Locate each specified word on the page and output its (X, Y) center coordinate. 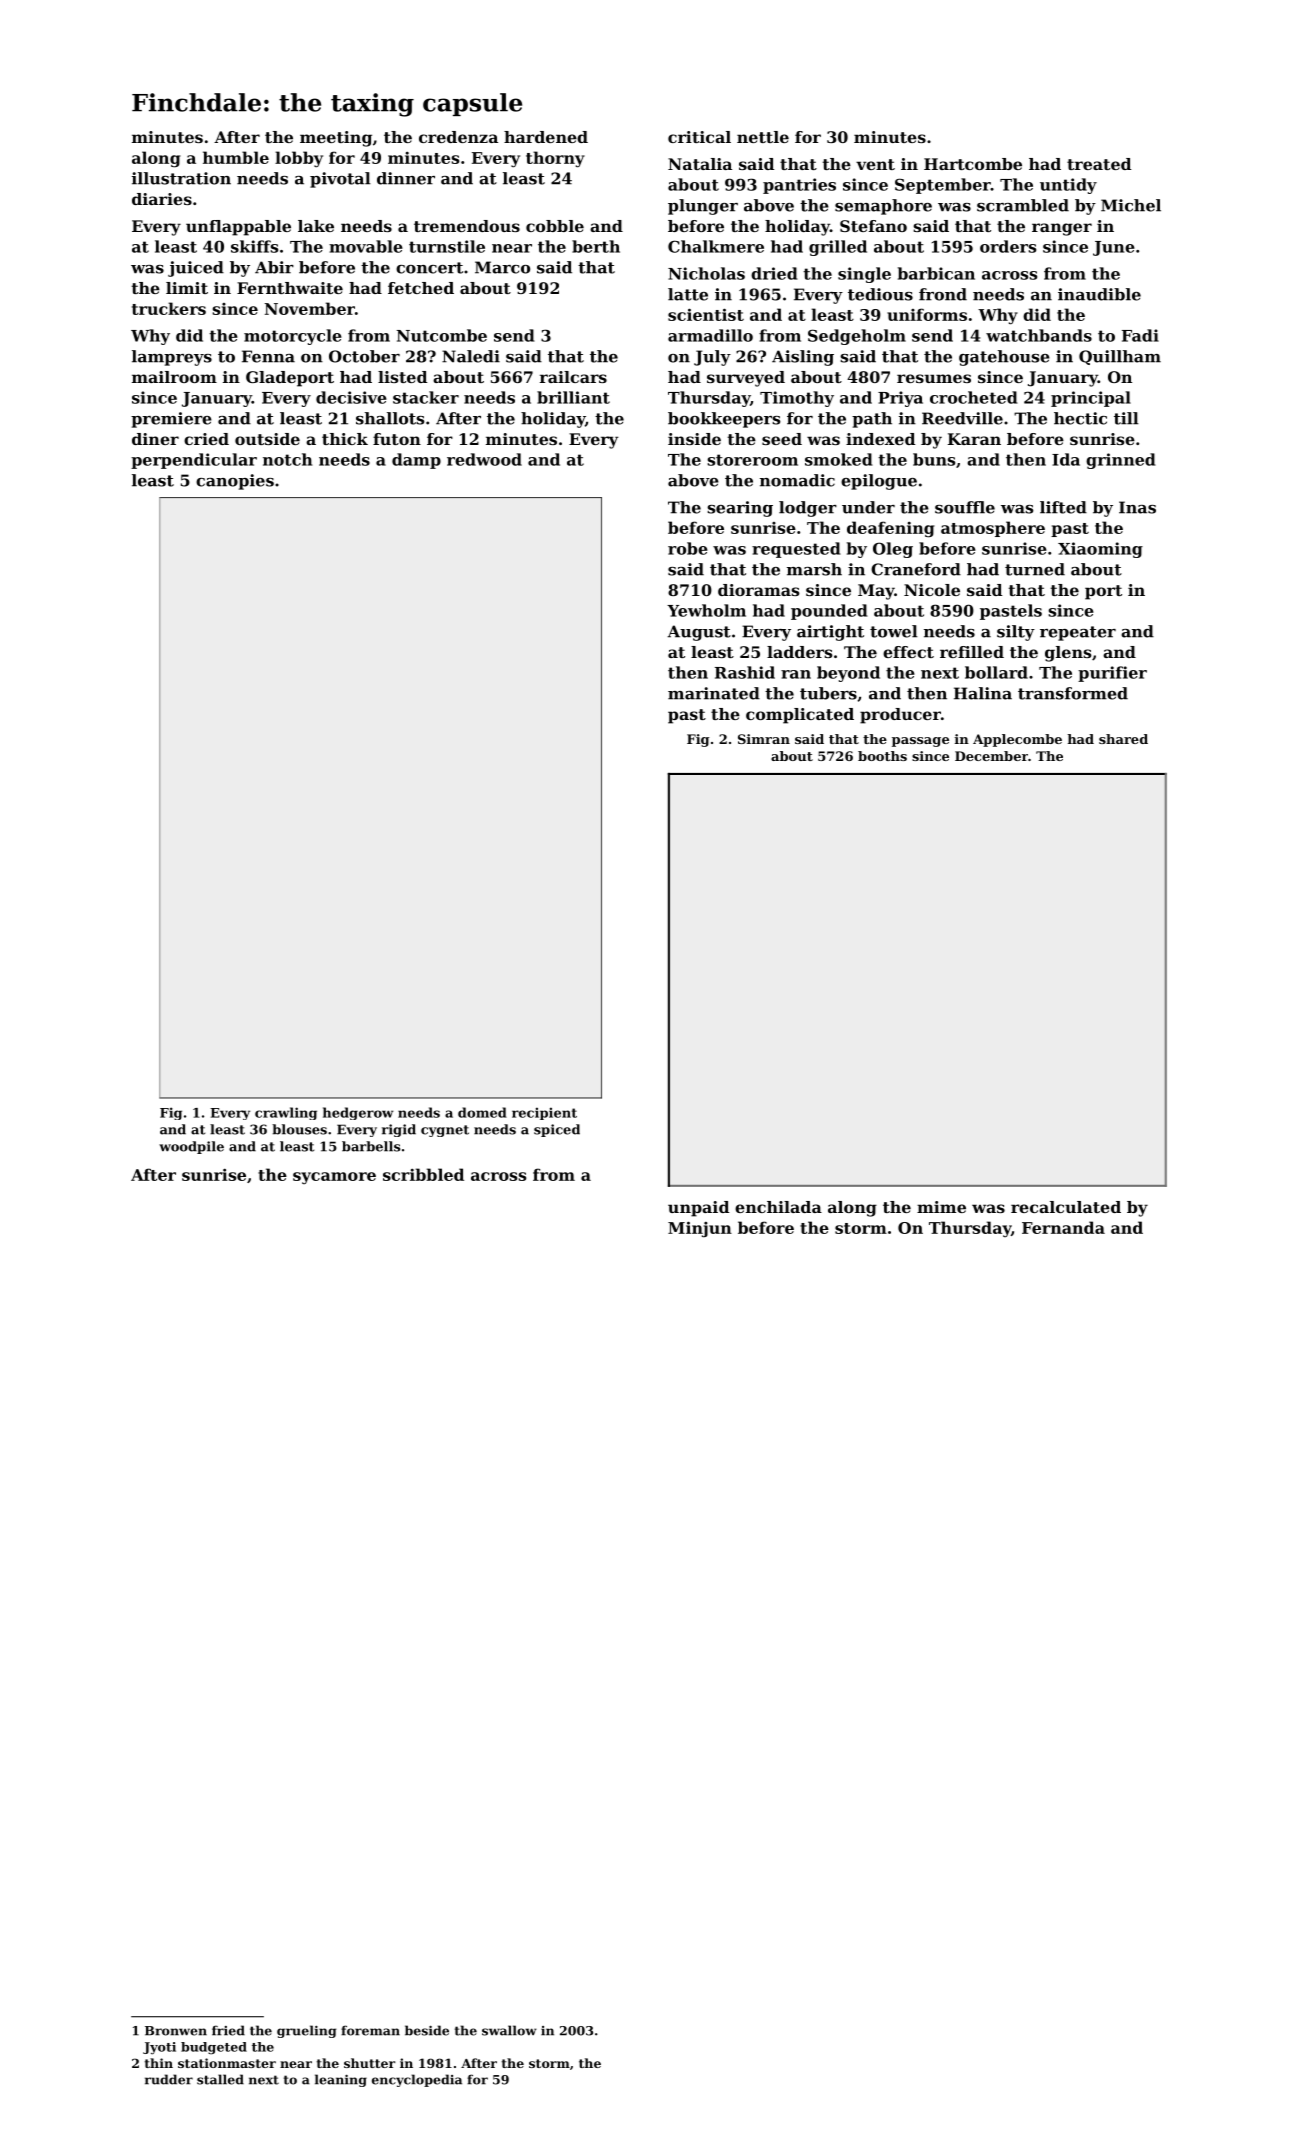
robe (688, 548)
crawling (286, 1113)
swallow (509, 2030)
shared (1123, 739)
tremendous (467, 226)
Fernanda (1063, 1227)
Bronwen (176, 2031)
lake (316, 226)
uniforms (927, 314)
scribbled (423, 1174)
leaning (341, 2080)
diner (155, 439)
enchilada (778, 1207)
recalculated (1066, 1207)
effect (908, 652)
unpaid (698, 1209)
